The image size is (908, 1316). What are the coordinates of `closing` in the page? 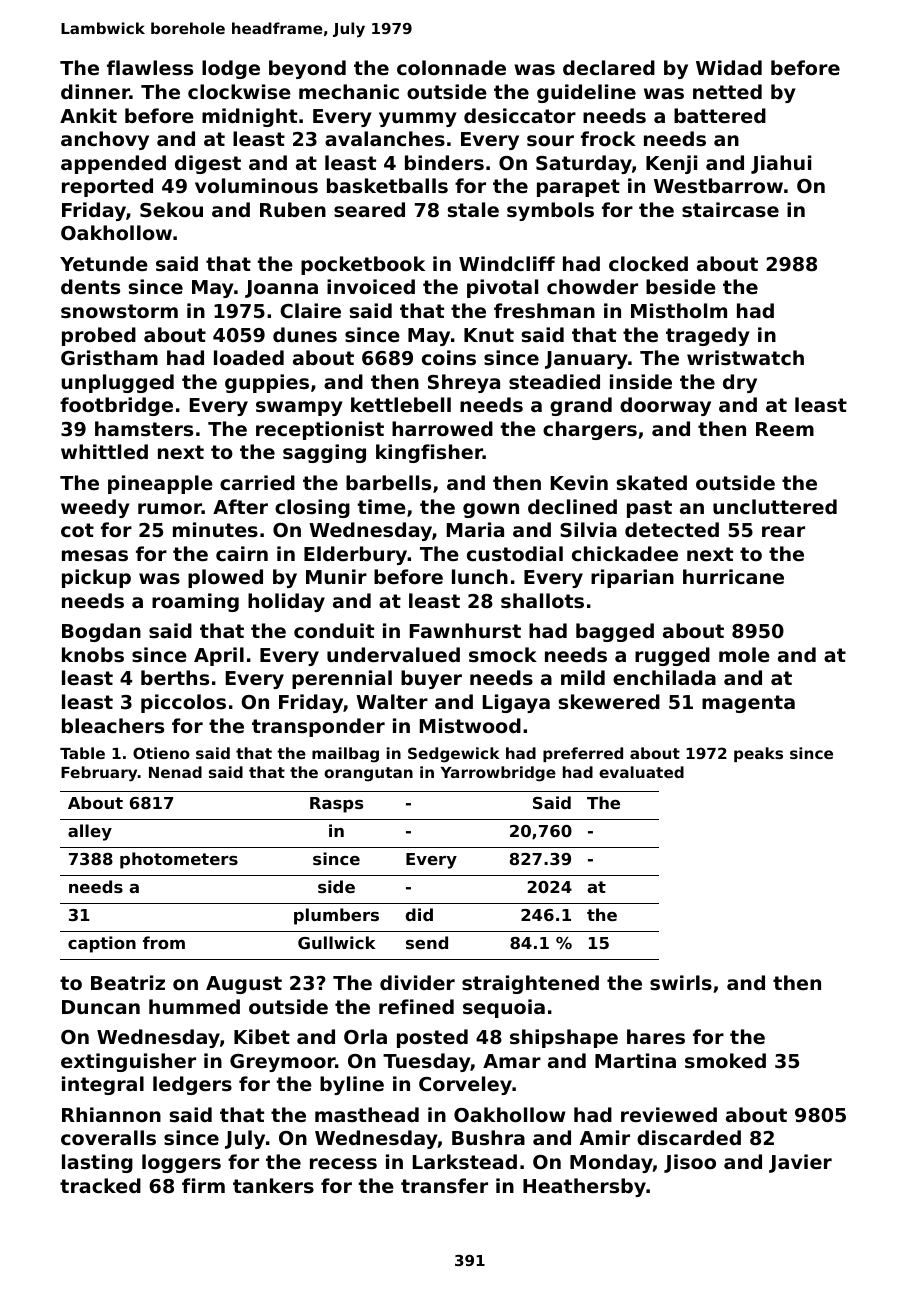 It's located at (312, 508).
